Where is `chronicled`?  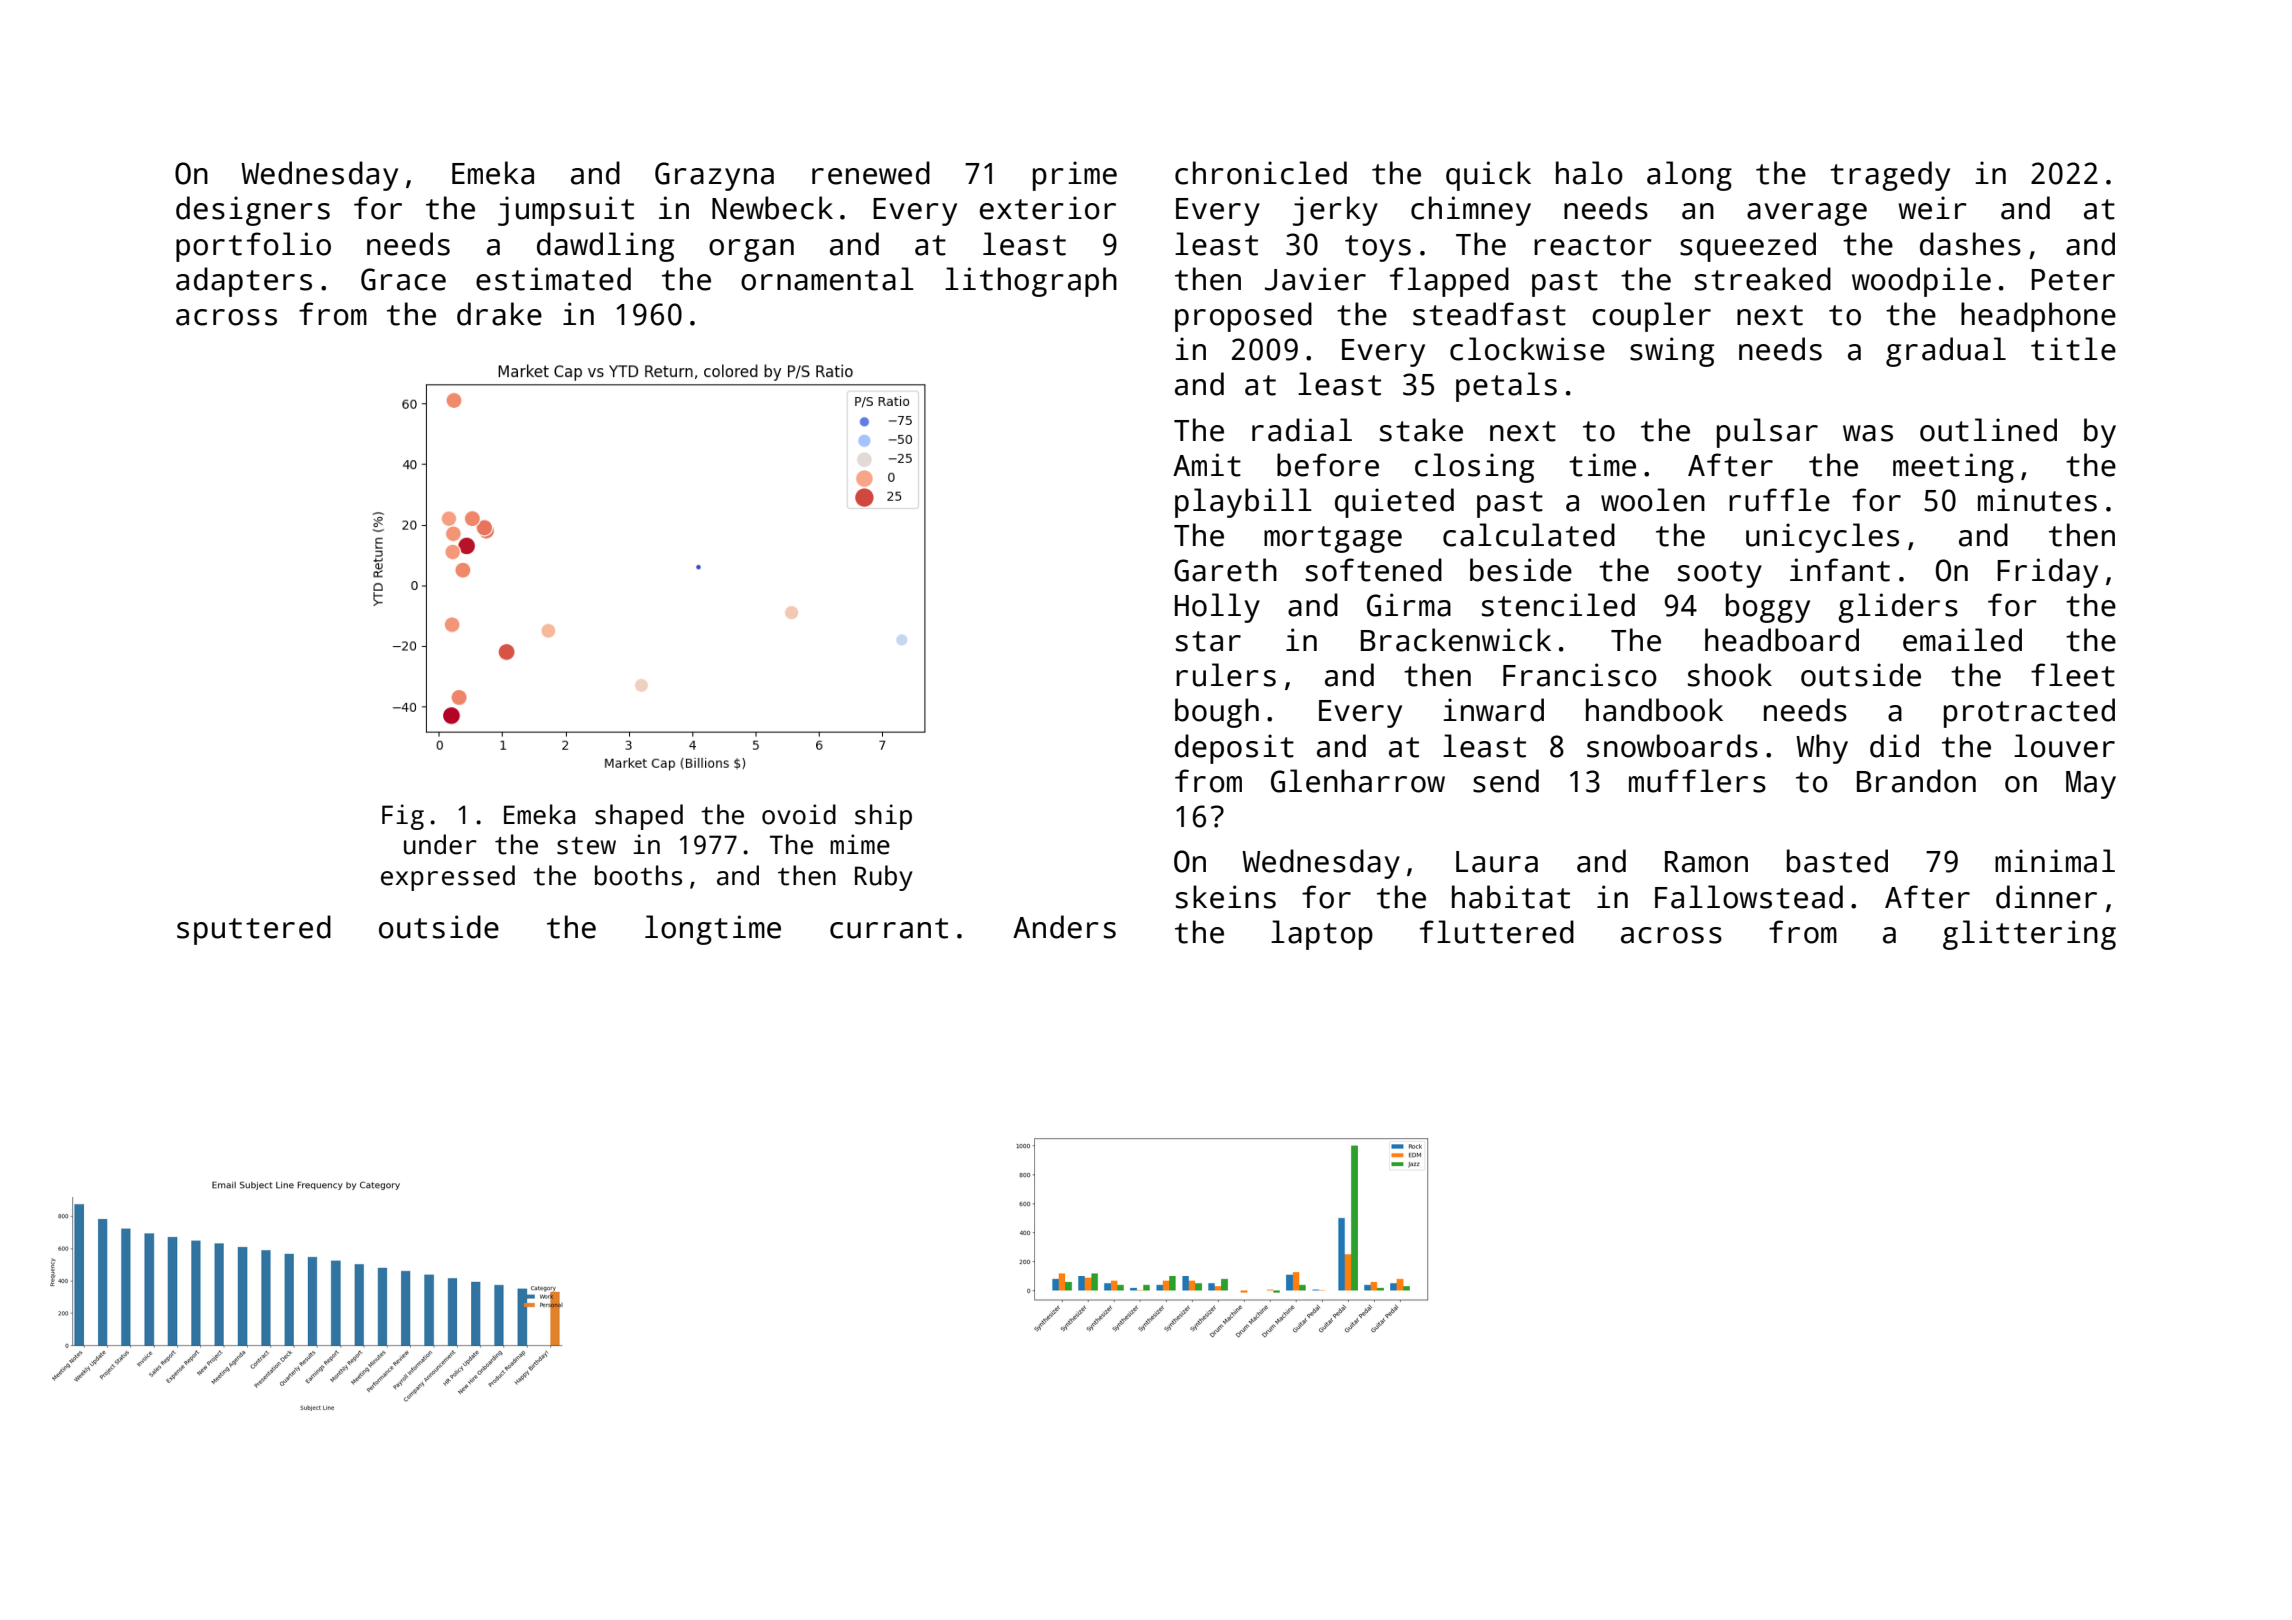 chronicled is located at coordinates (1261, 173).
